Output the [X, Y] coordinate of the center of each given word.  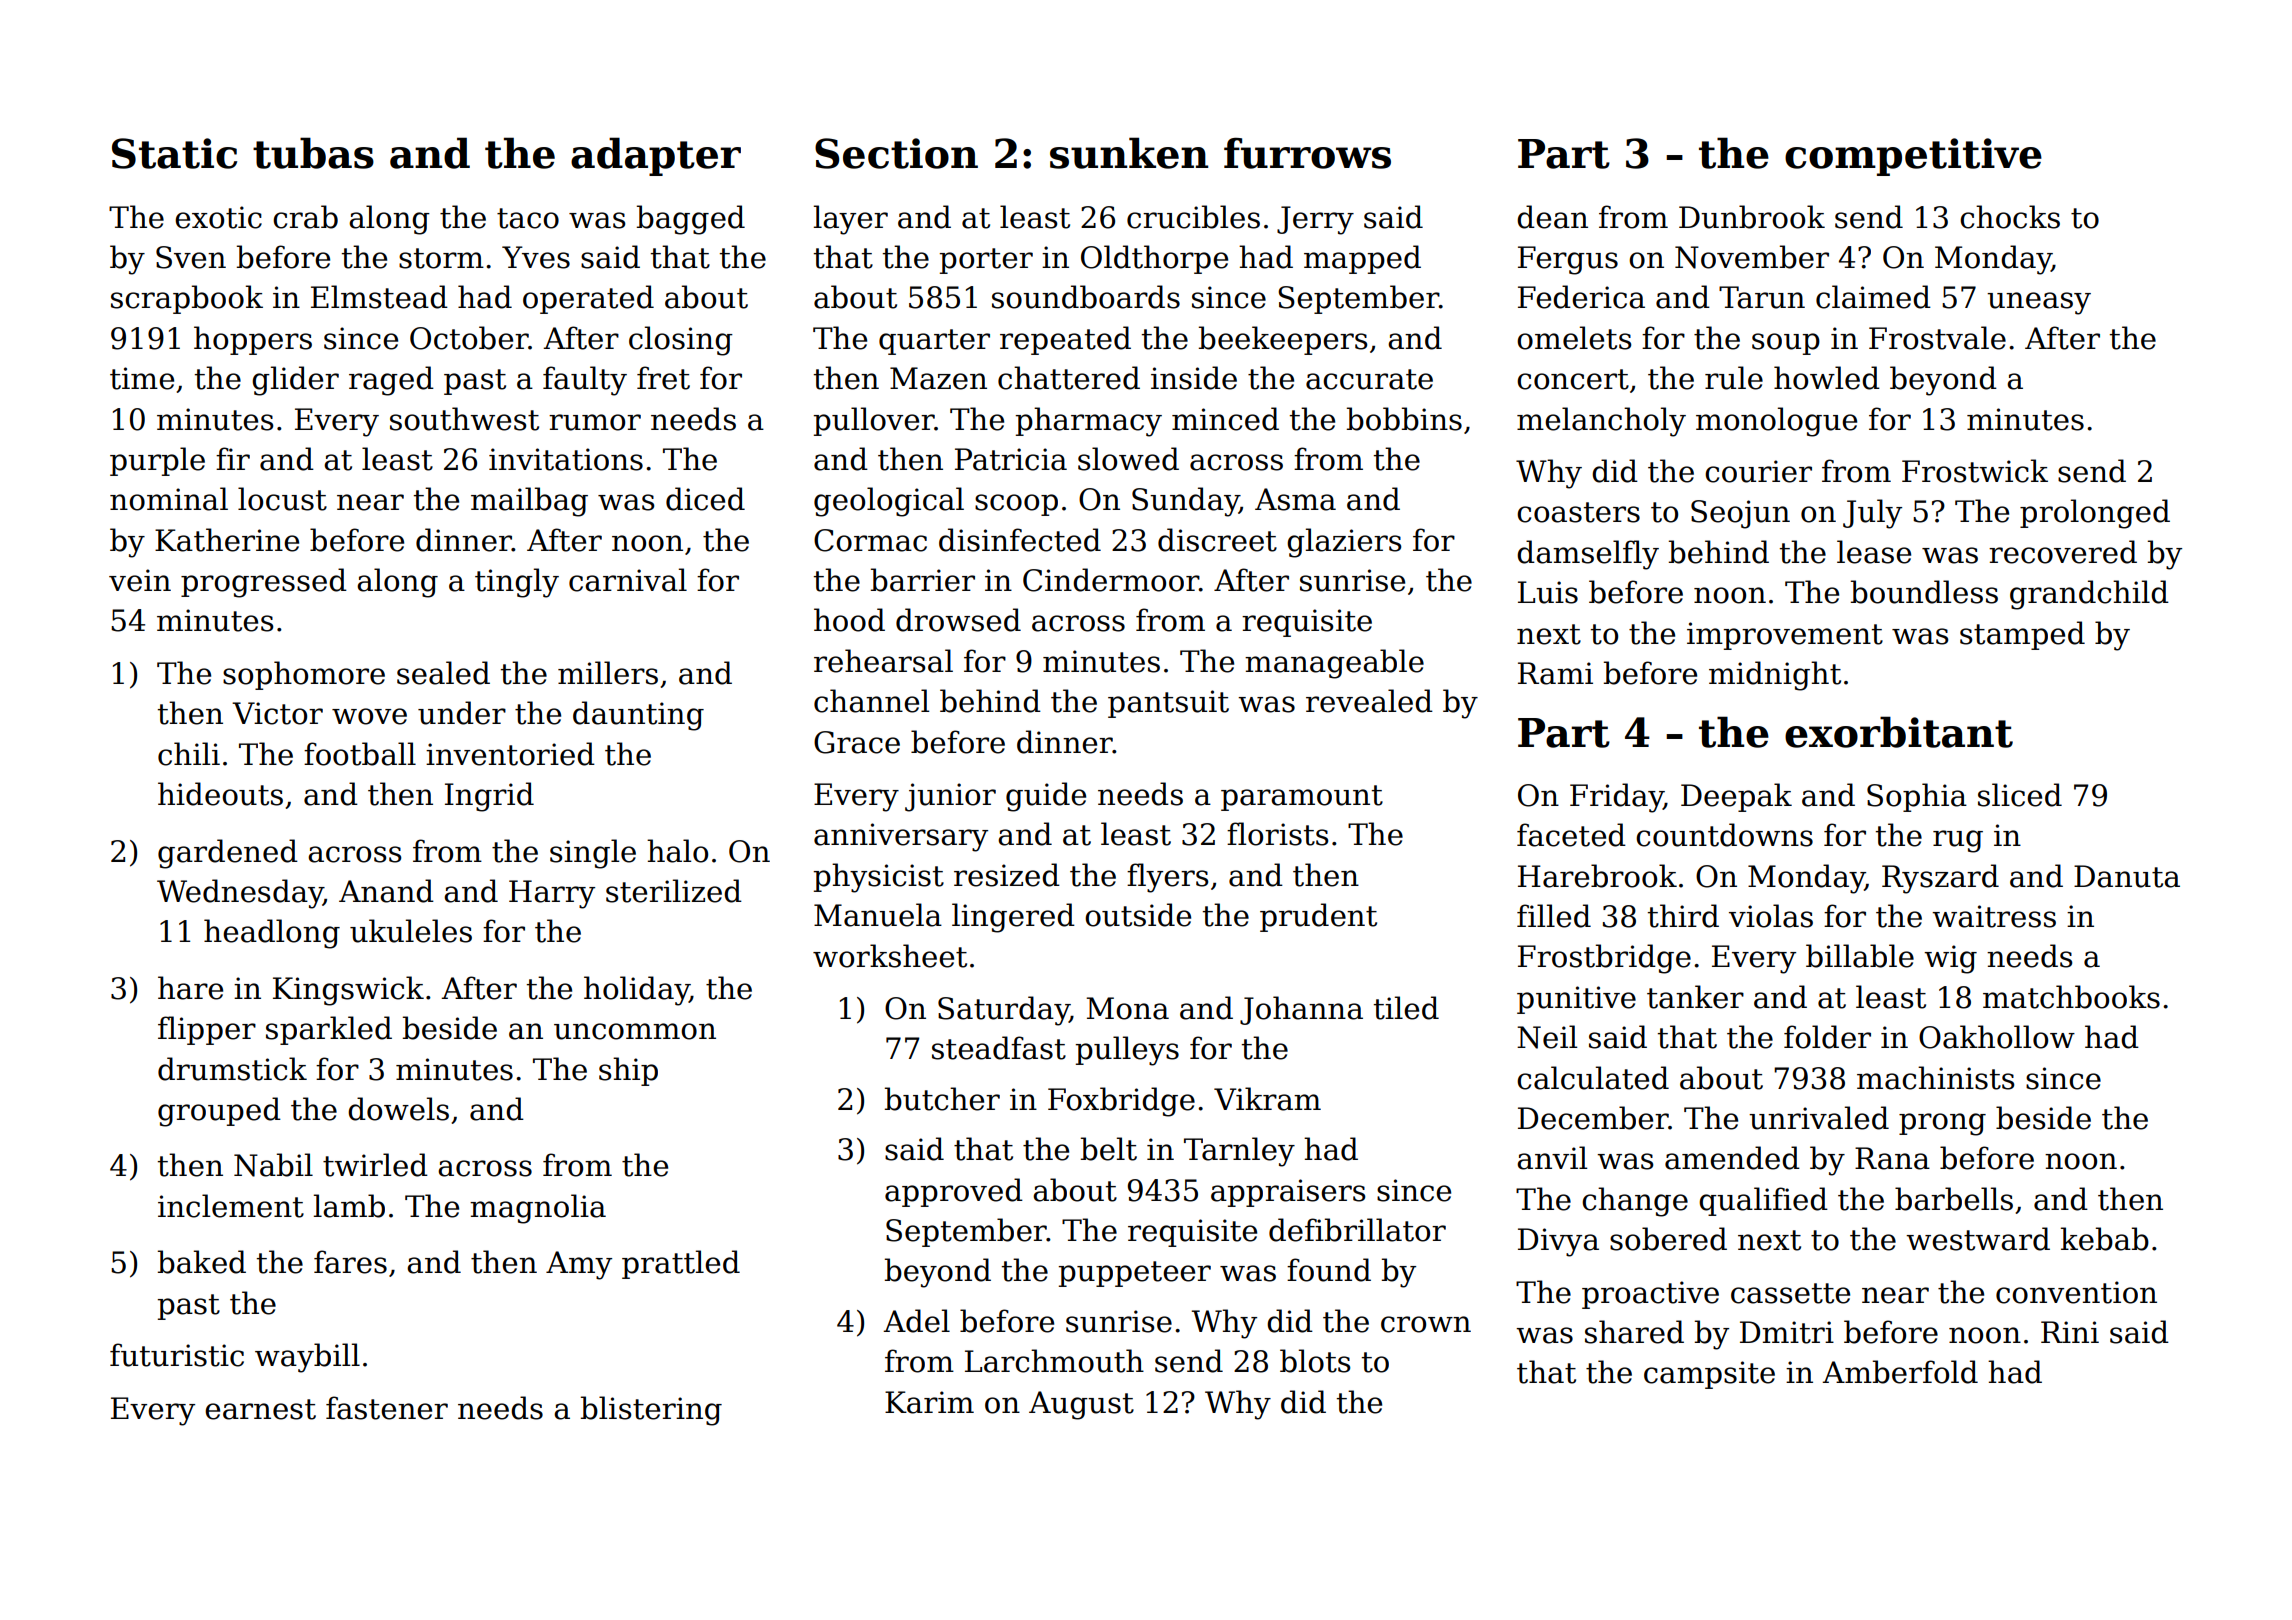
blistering [651, 1411]
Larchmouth [1054, 1361]
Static [174, 153]
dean [1552, 217]
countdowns [1724, 835]
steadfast [999, 1048]
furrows [1307, 153]
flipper [207, 1030]
